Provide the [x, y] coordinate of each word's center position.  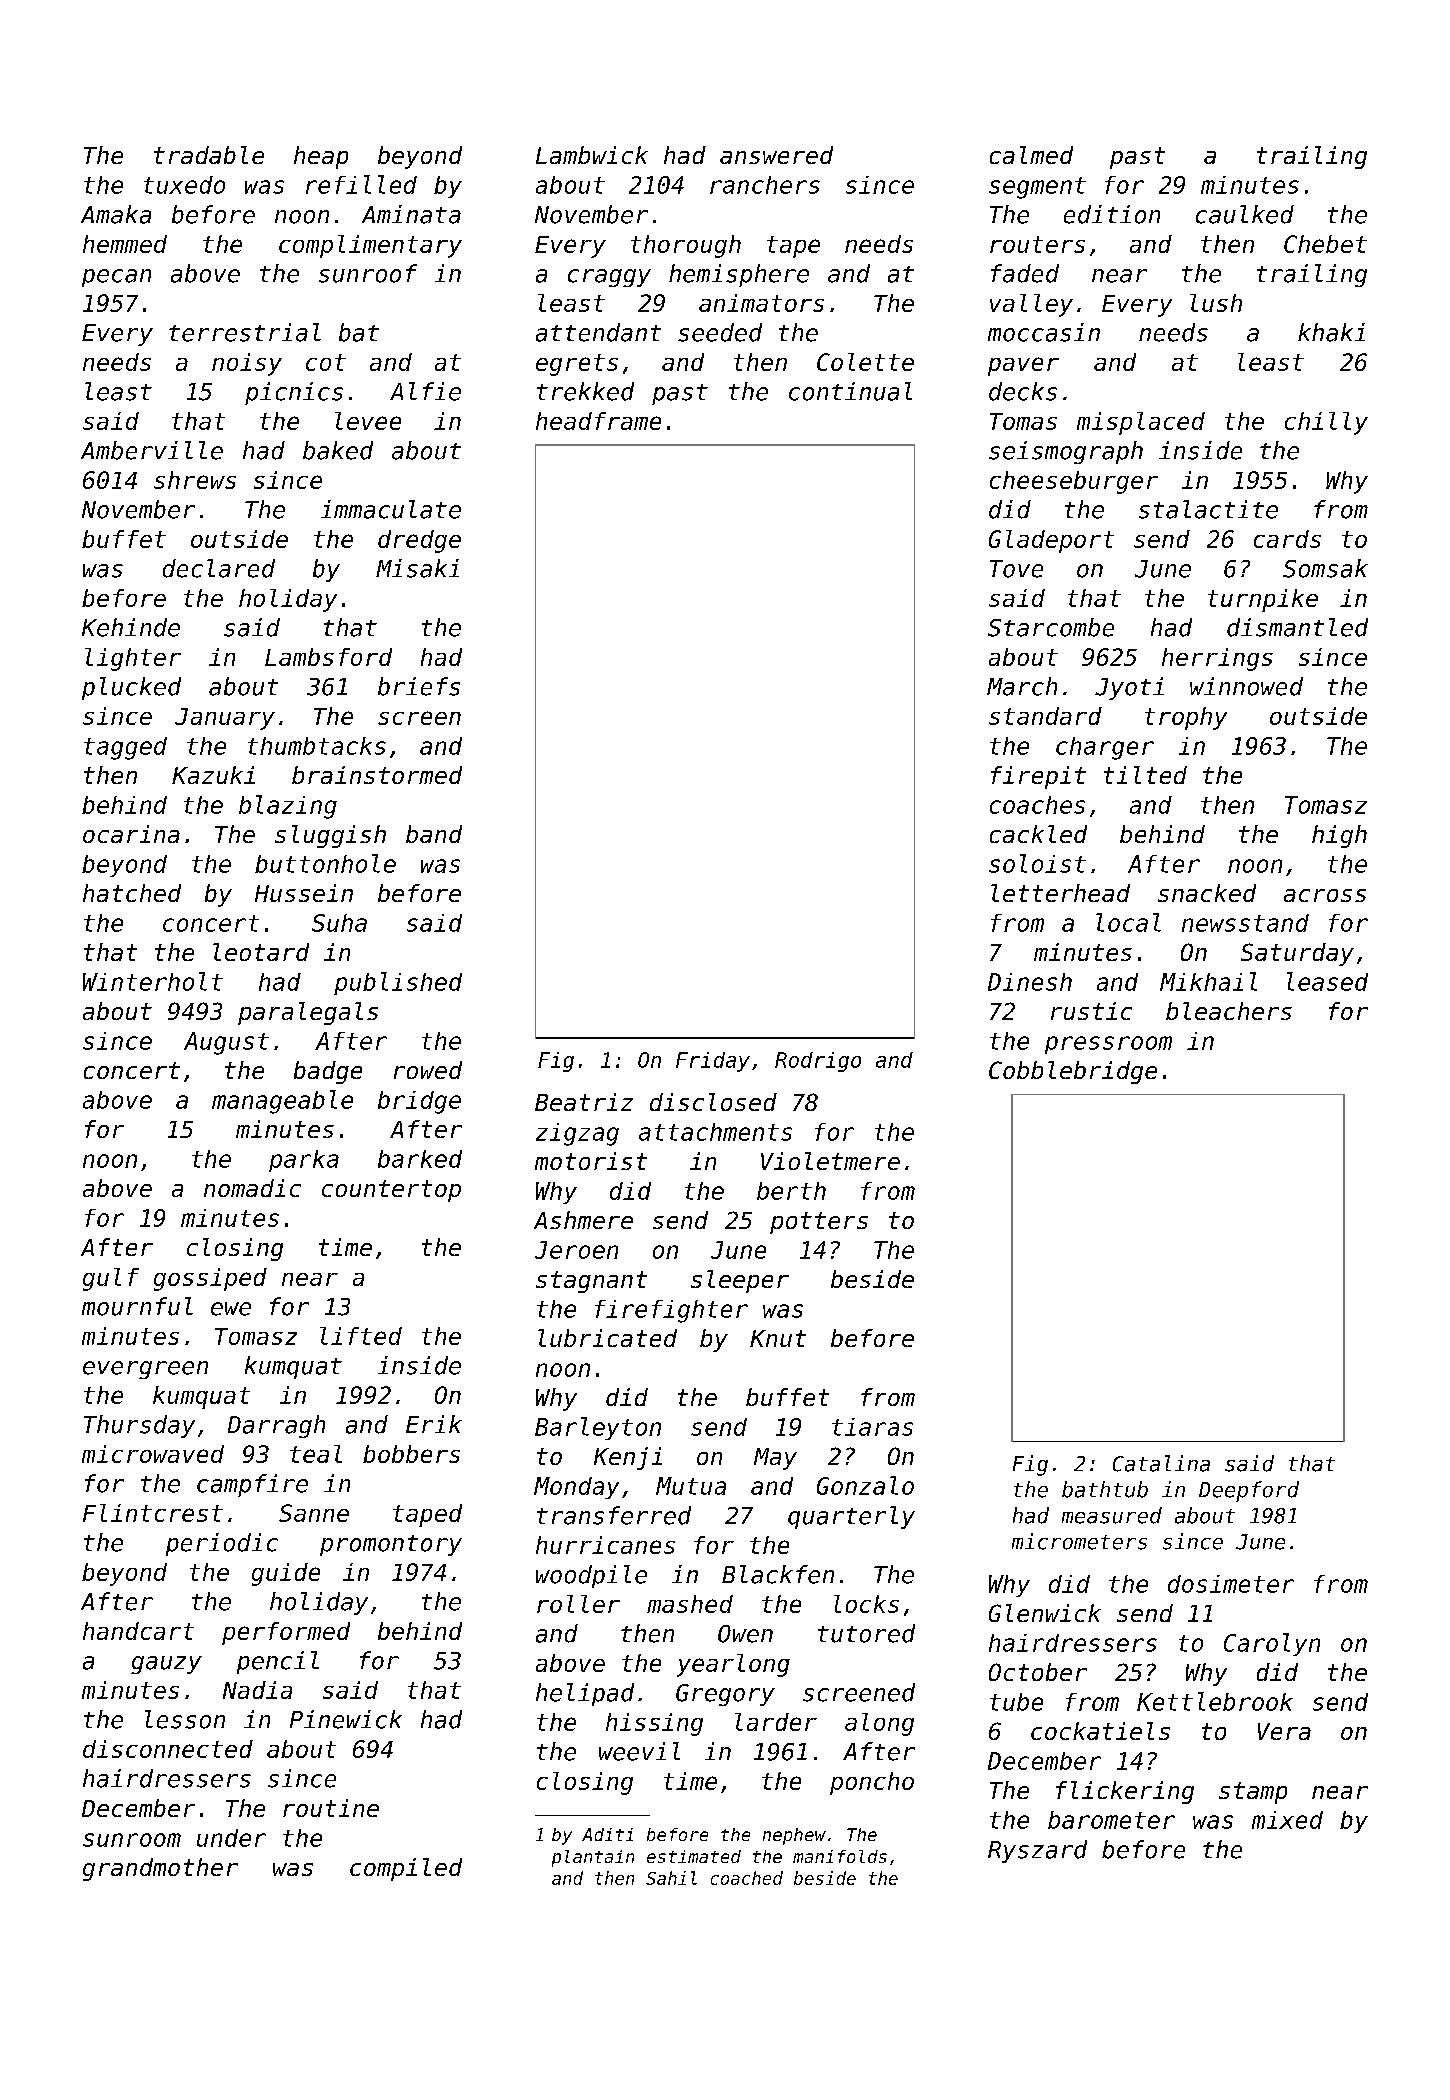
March [1022, 686]
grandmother [160, 1869]
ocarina [131, 834]
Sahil [671, 1878]
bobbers [411, 1454]
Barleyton [598, 1428]
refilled [361, 184]
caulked [1245, 214]
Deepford [1249, 1491]
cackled [1038, 834]
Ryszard [1037, 1851]
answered [776, 155]
